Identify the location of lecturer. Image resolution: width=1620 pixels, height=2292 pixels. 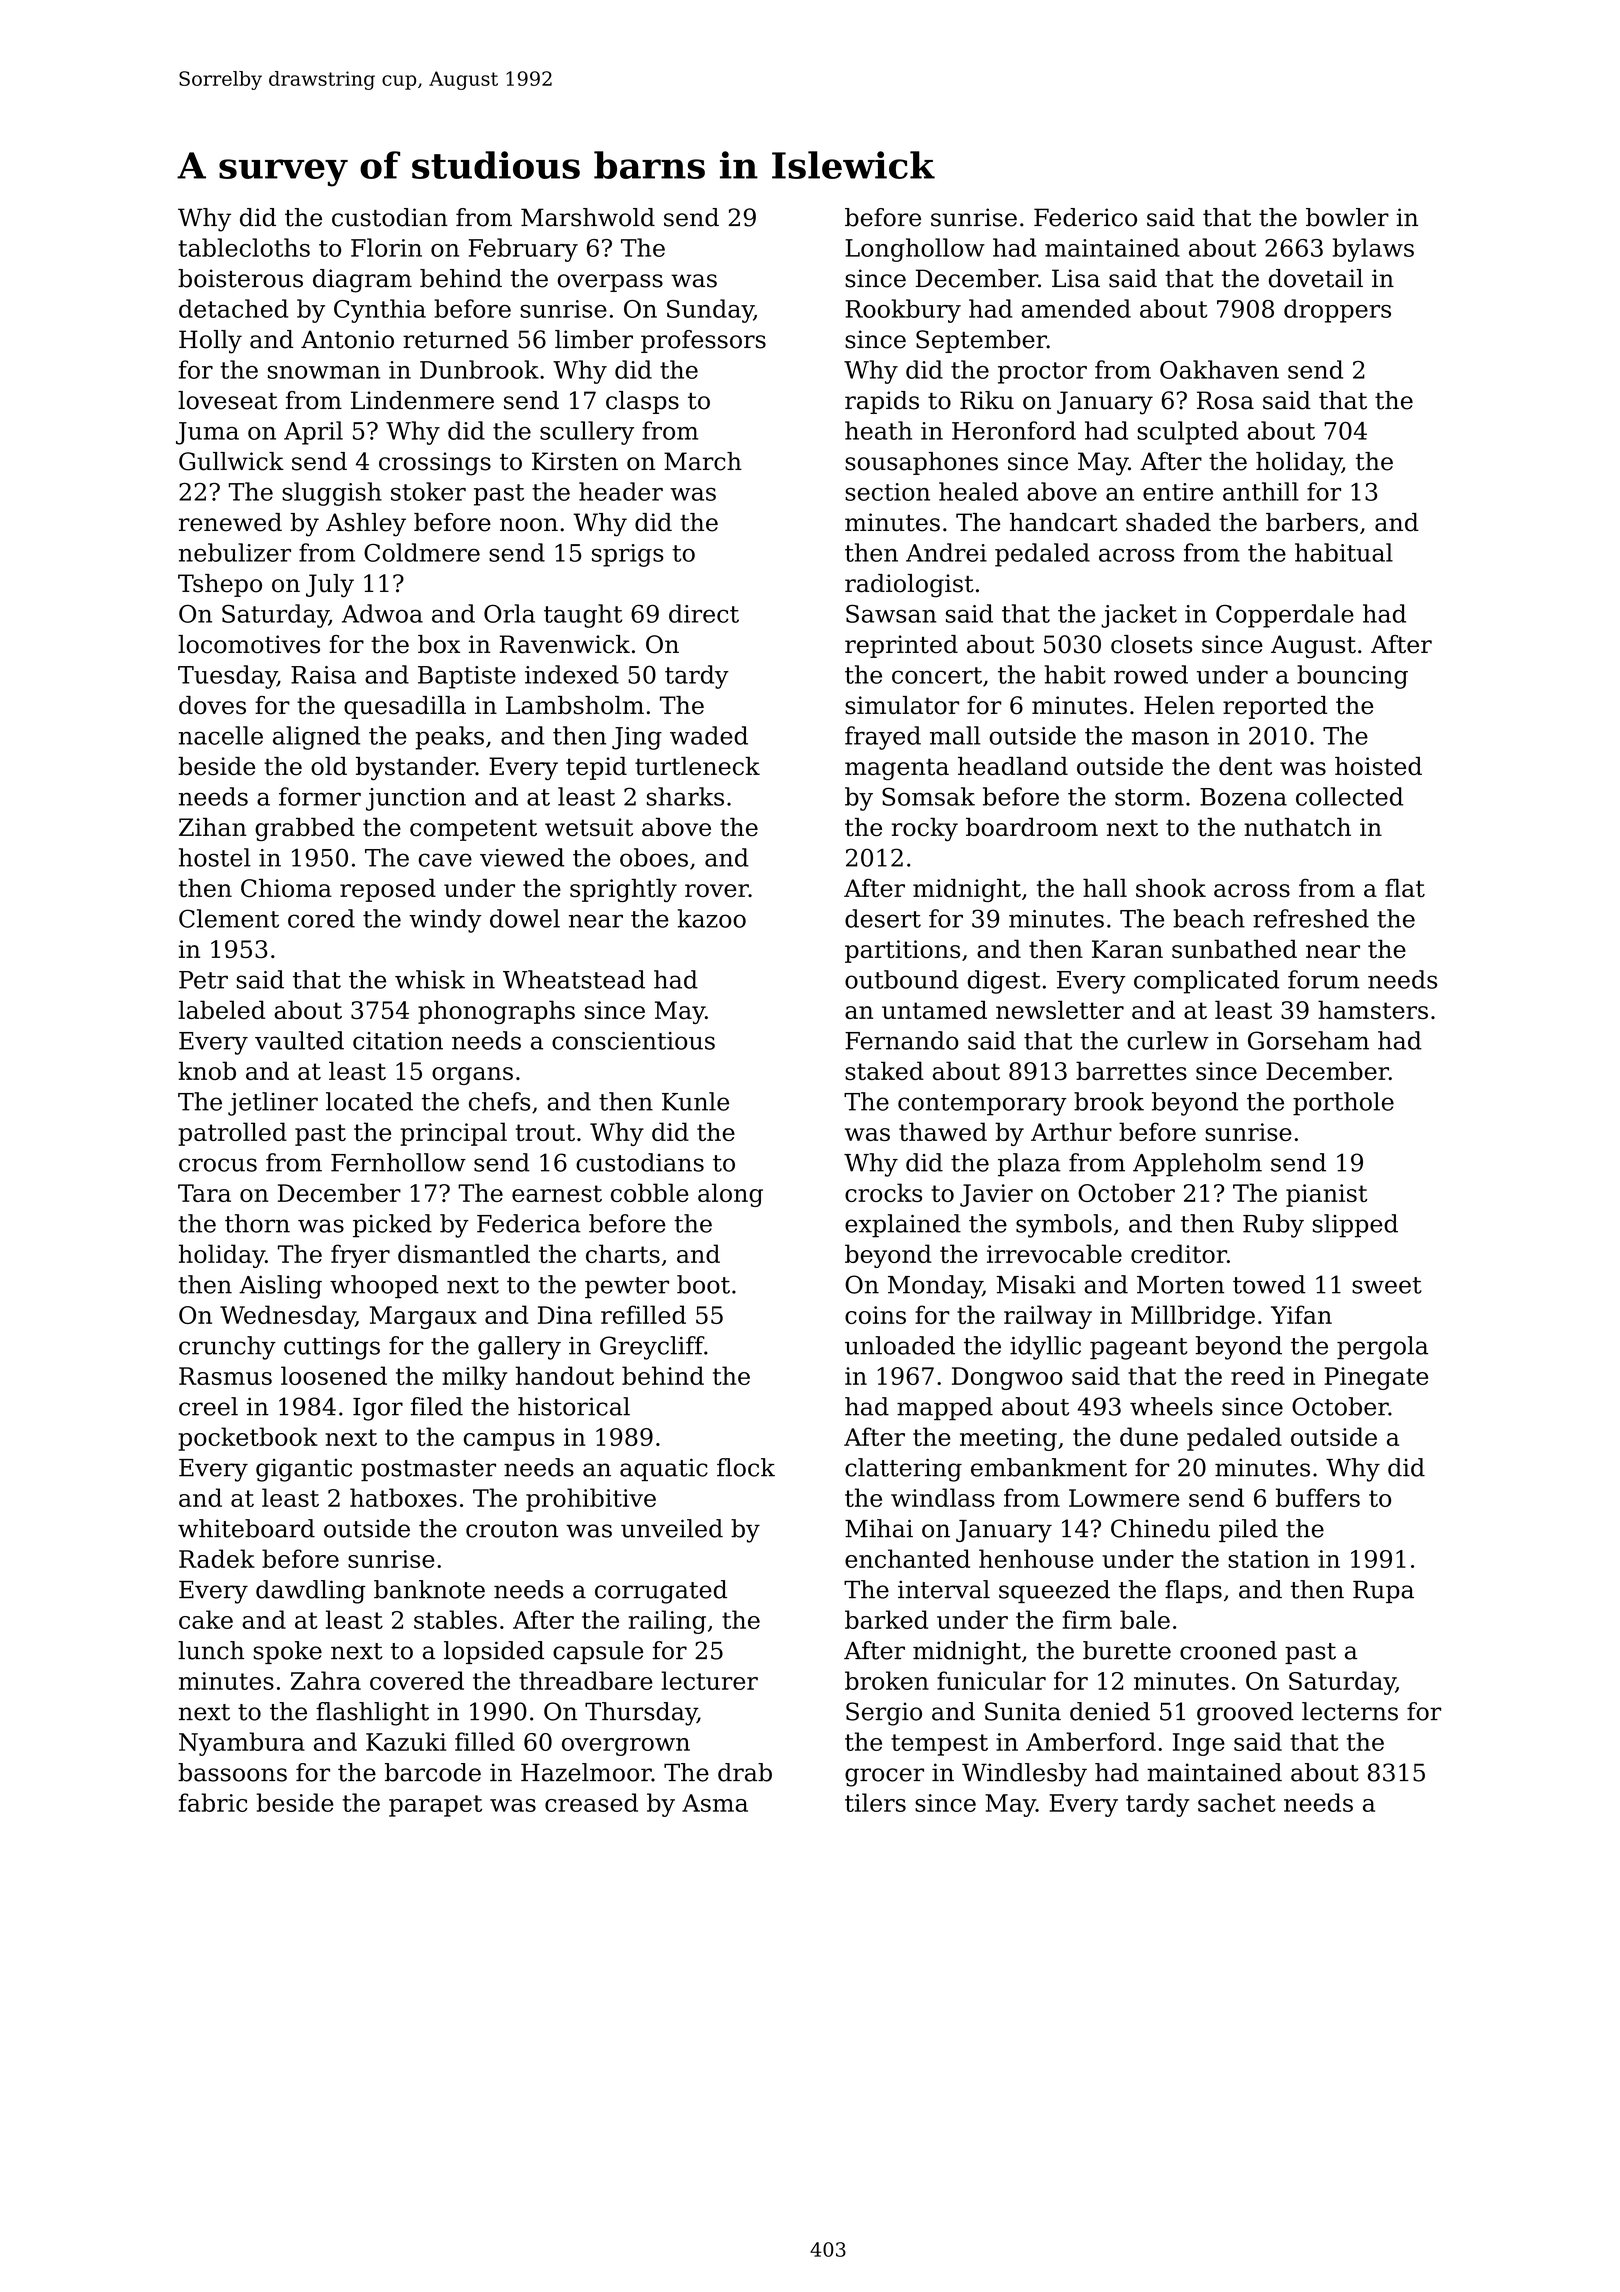
(709, 1680).
